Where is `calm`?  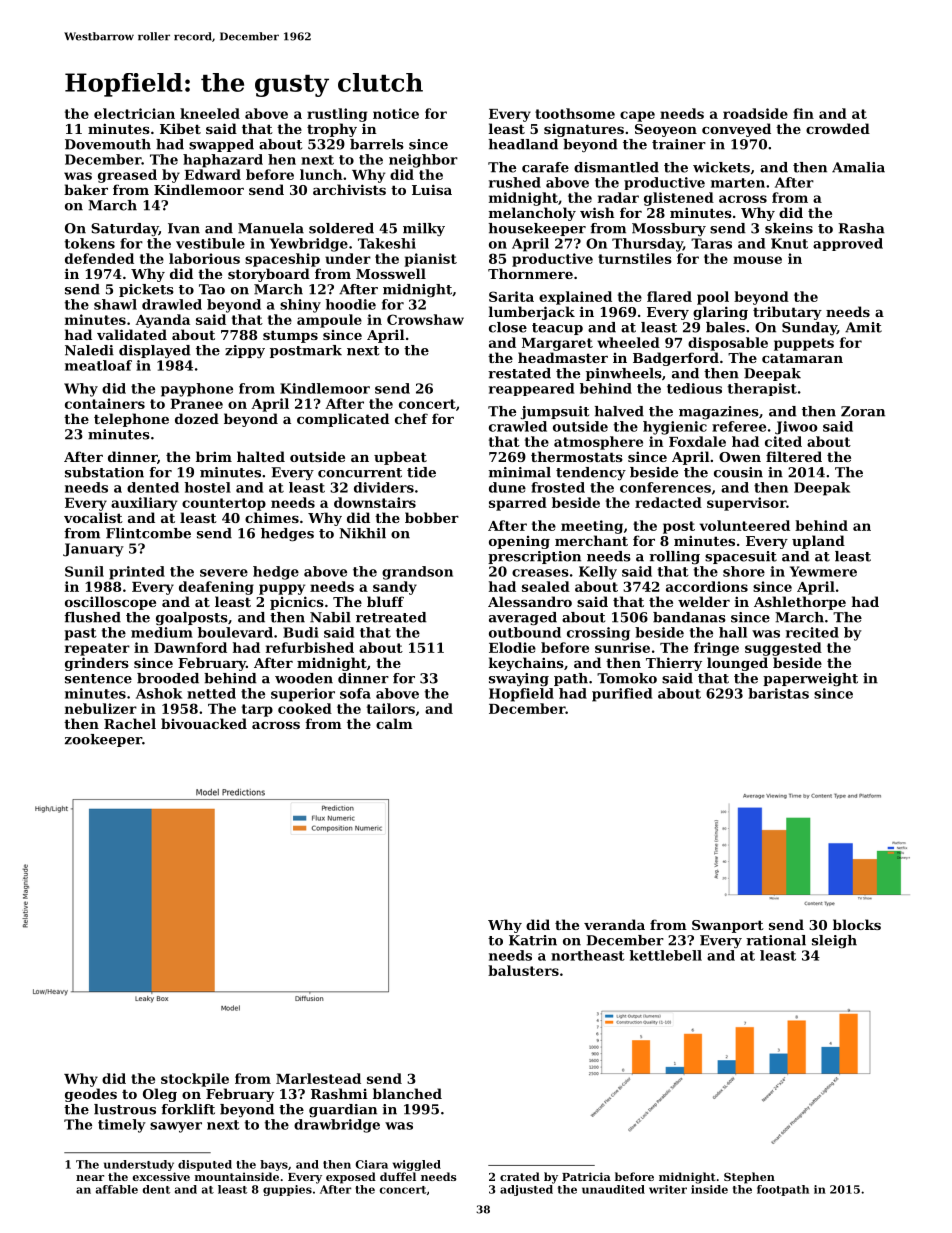 calm is located at coordinates (394, 723).
